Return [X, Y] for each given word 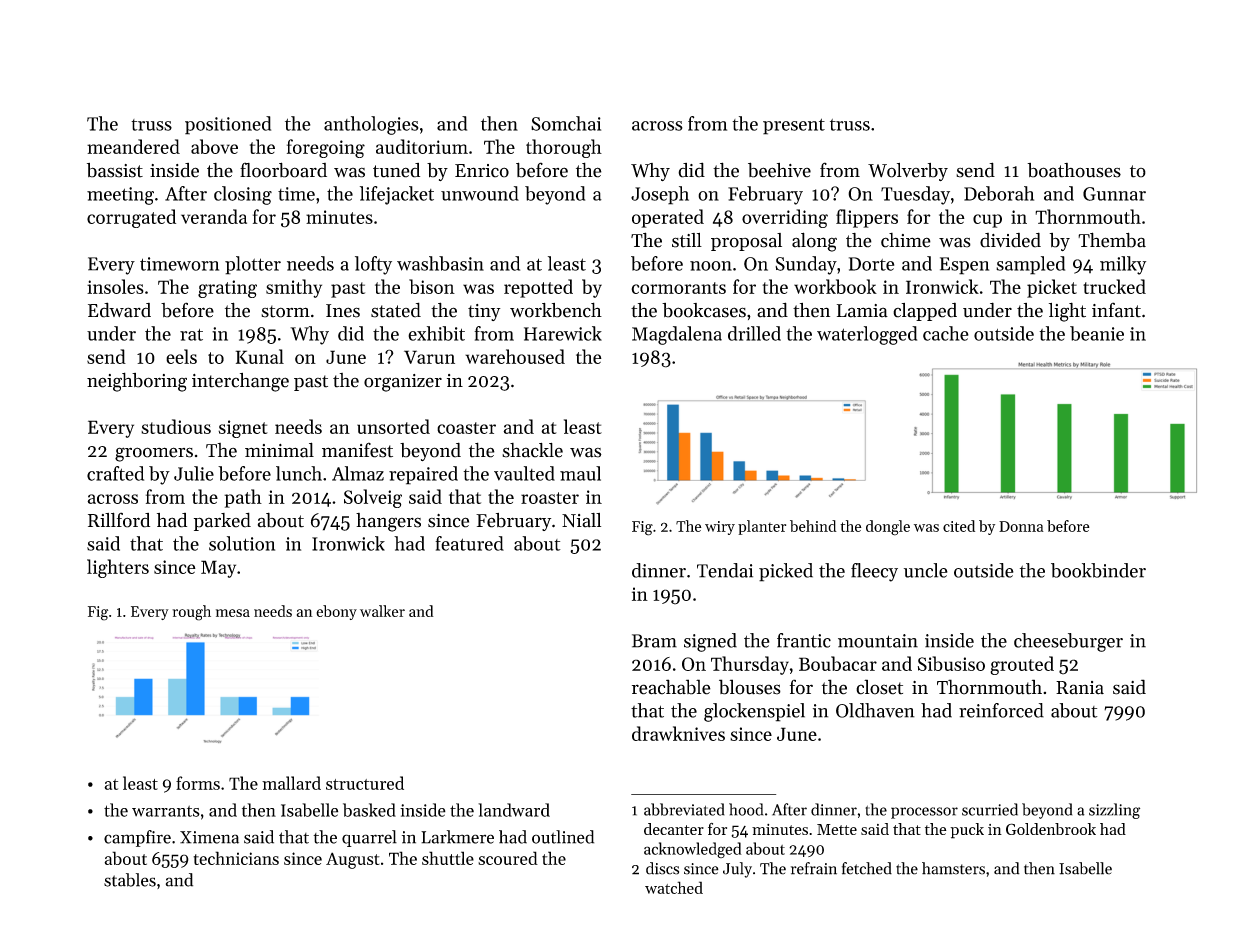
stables [130, 880]
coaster [466, 428]
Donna [1021, 526]
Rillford [119, 520]
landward [514, 810]
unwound [480, 193]
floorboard [283, 170]
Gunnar [1114, 194]
